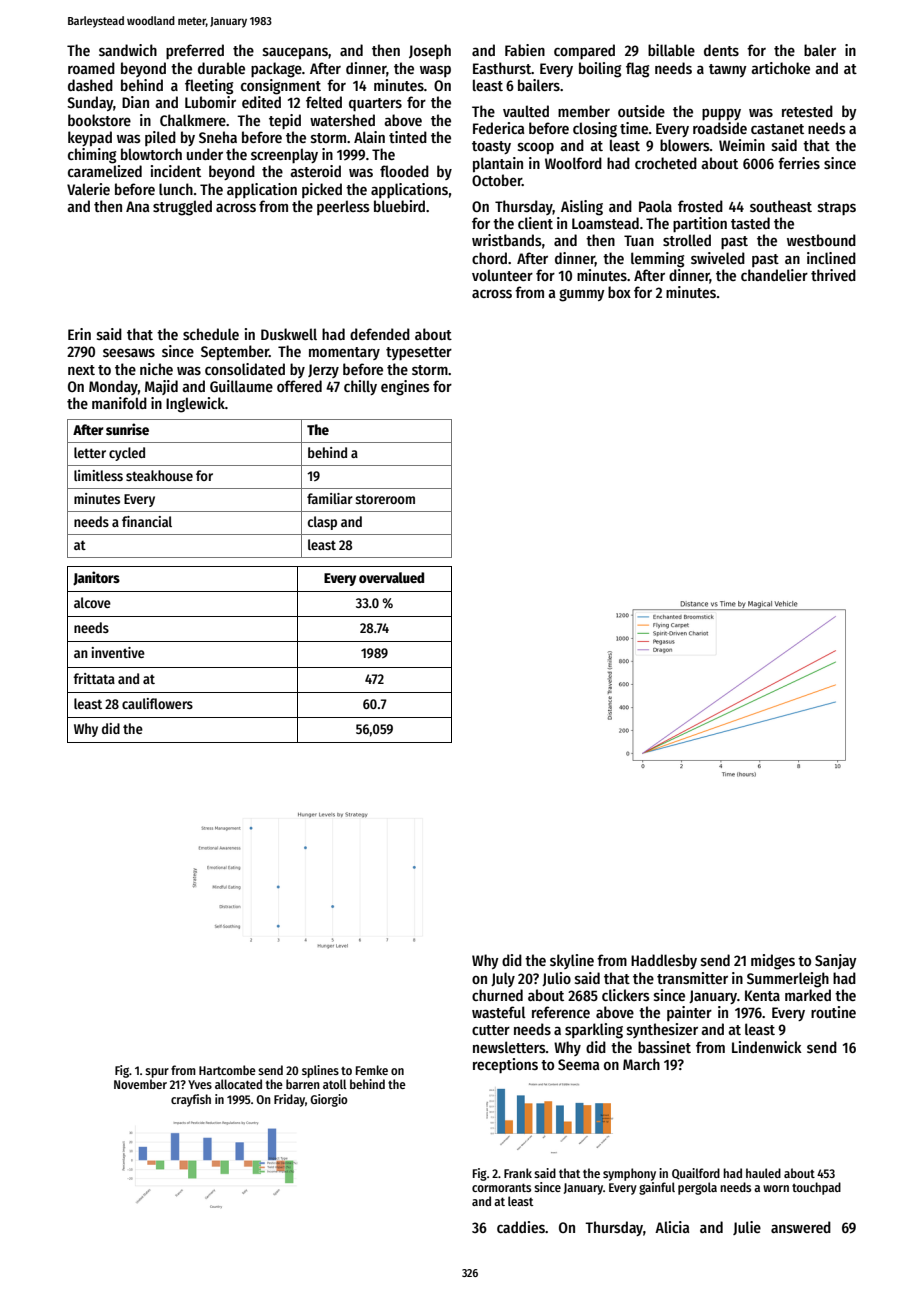 The image size is (924, 1308). Describe the element at coordinates (521, 1227) in the page. I see `caddies` at that location.
